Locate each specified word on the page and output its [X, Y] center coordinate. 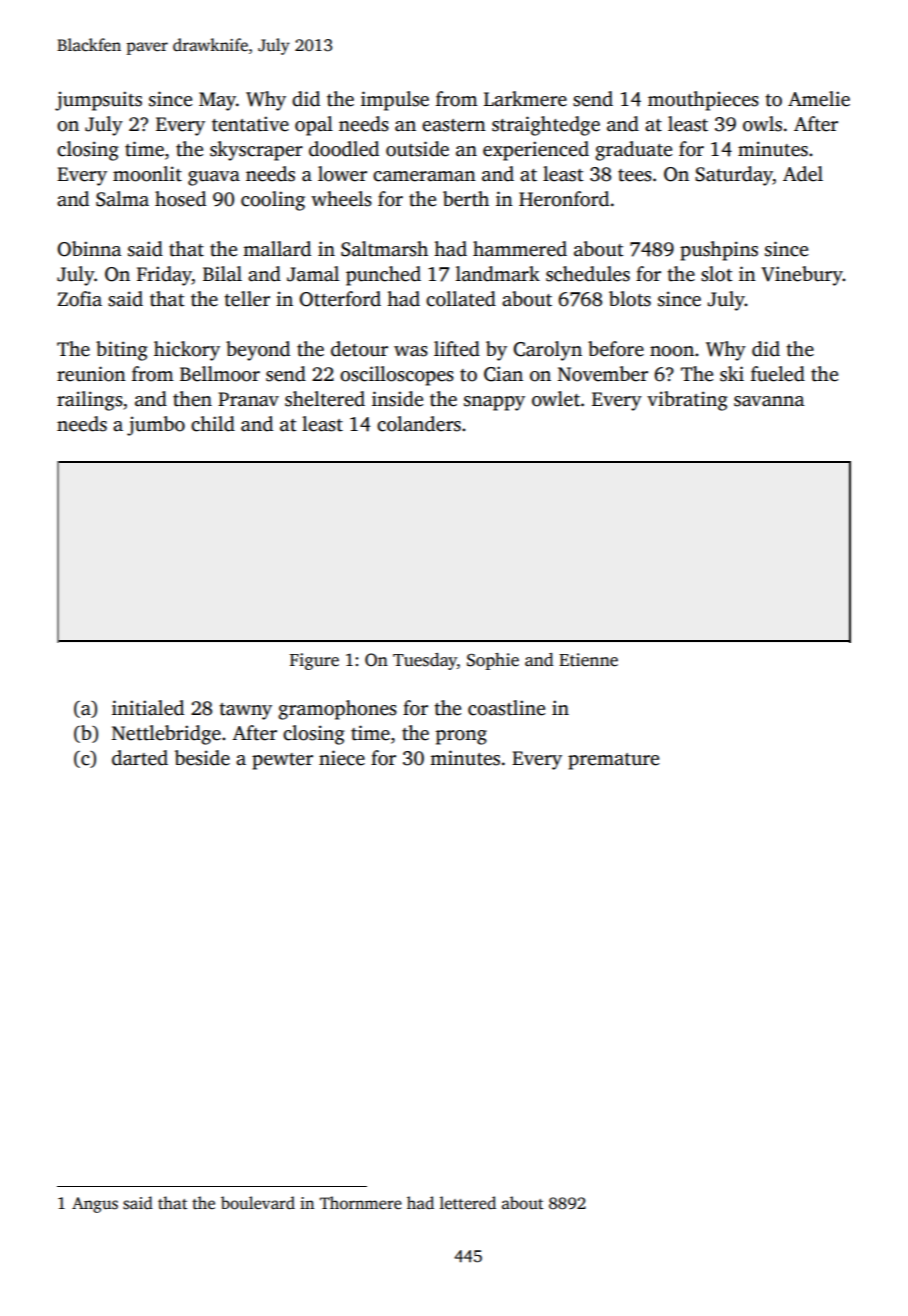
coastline [506, 708]
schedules [588, 274]
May [217, 101]
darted [140, 758]
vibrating [687, 401]
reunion [91, 374]
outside [417, 149]
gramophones [337, 710]
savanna [769, 401]
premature [613, 761]
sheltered [325, 399]
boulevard [258, 1203]
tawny [245, 711]
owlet [556, 399]
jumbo [156, 426]
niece [342, 758]
